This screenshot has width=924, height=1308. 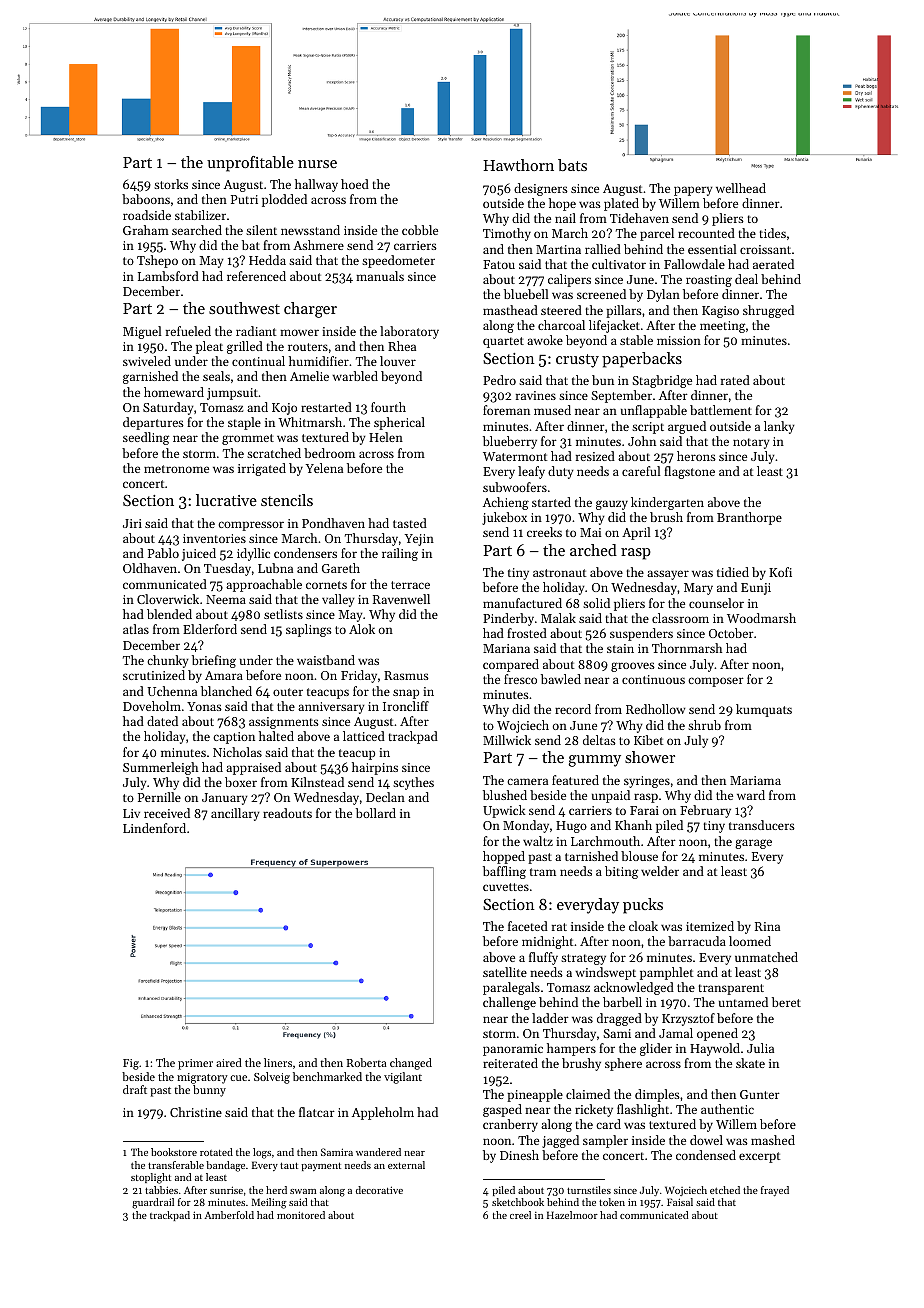 I want to click on manuals, so click(x=380, y=276).
